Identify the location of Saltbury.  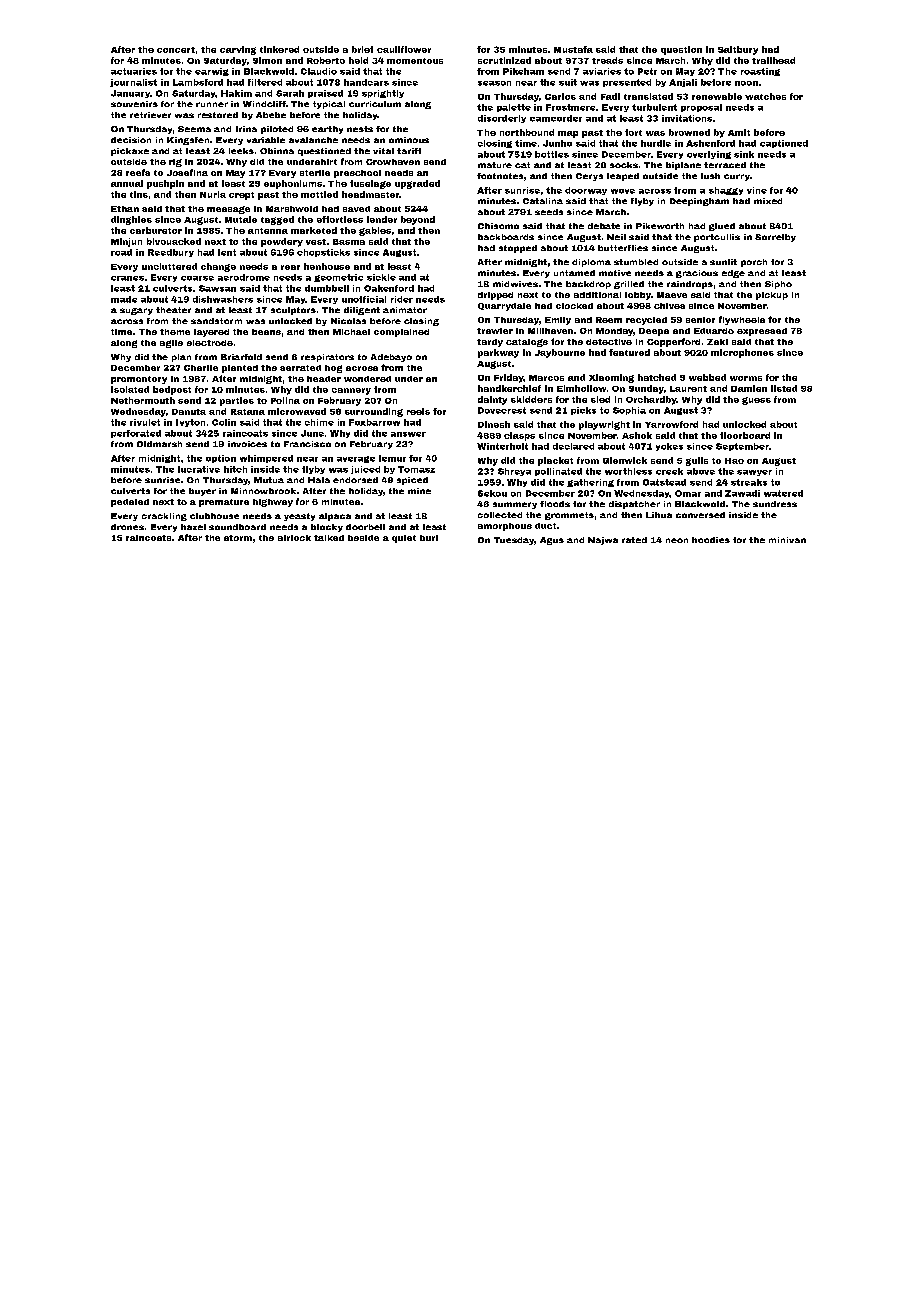
(738, 50).
